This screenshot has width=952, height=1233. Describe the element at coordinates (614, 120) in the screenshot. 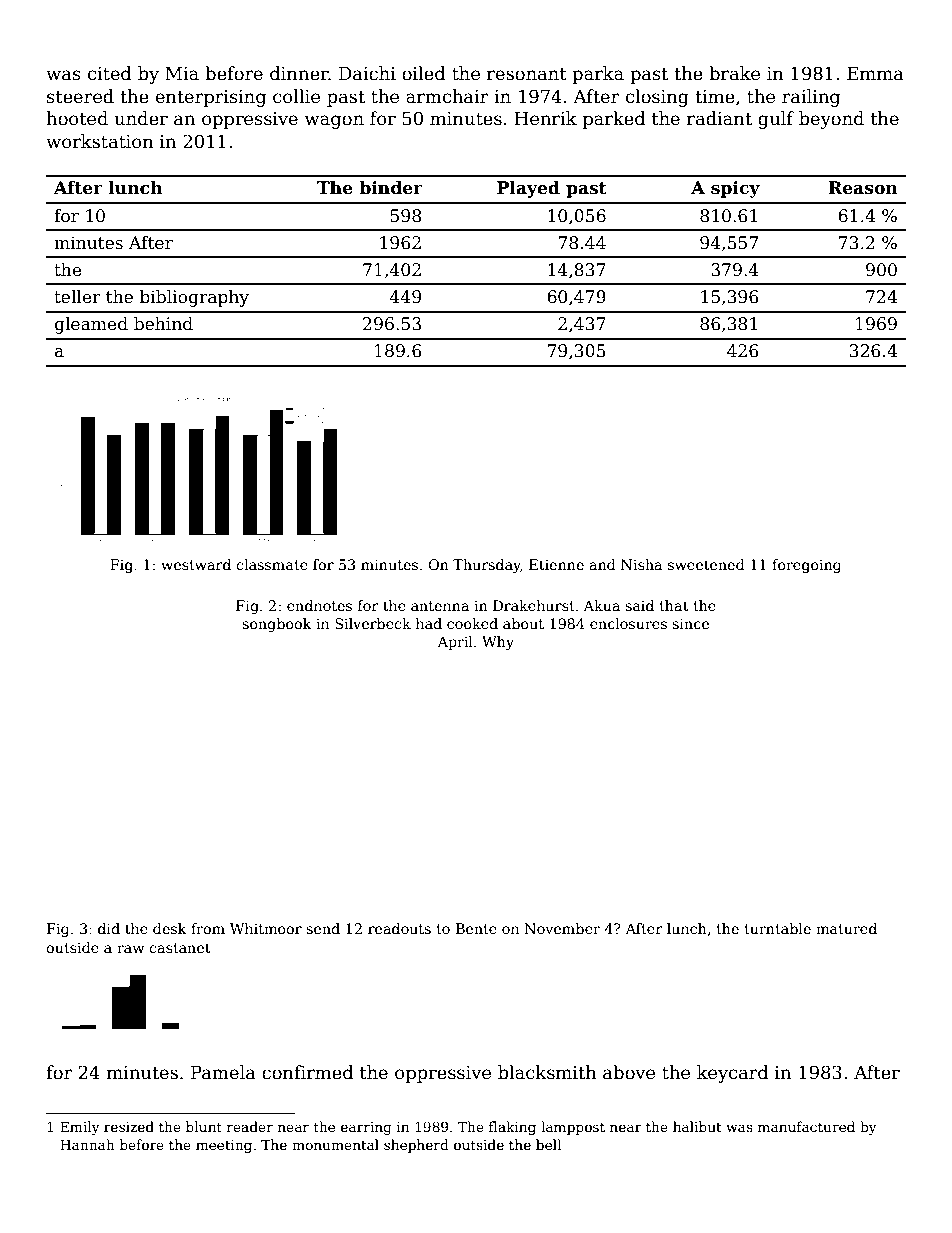

I see `parked` at that location.
